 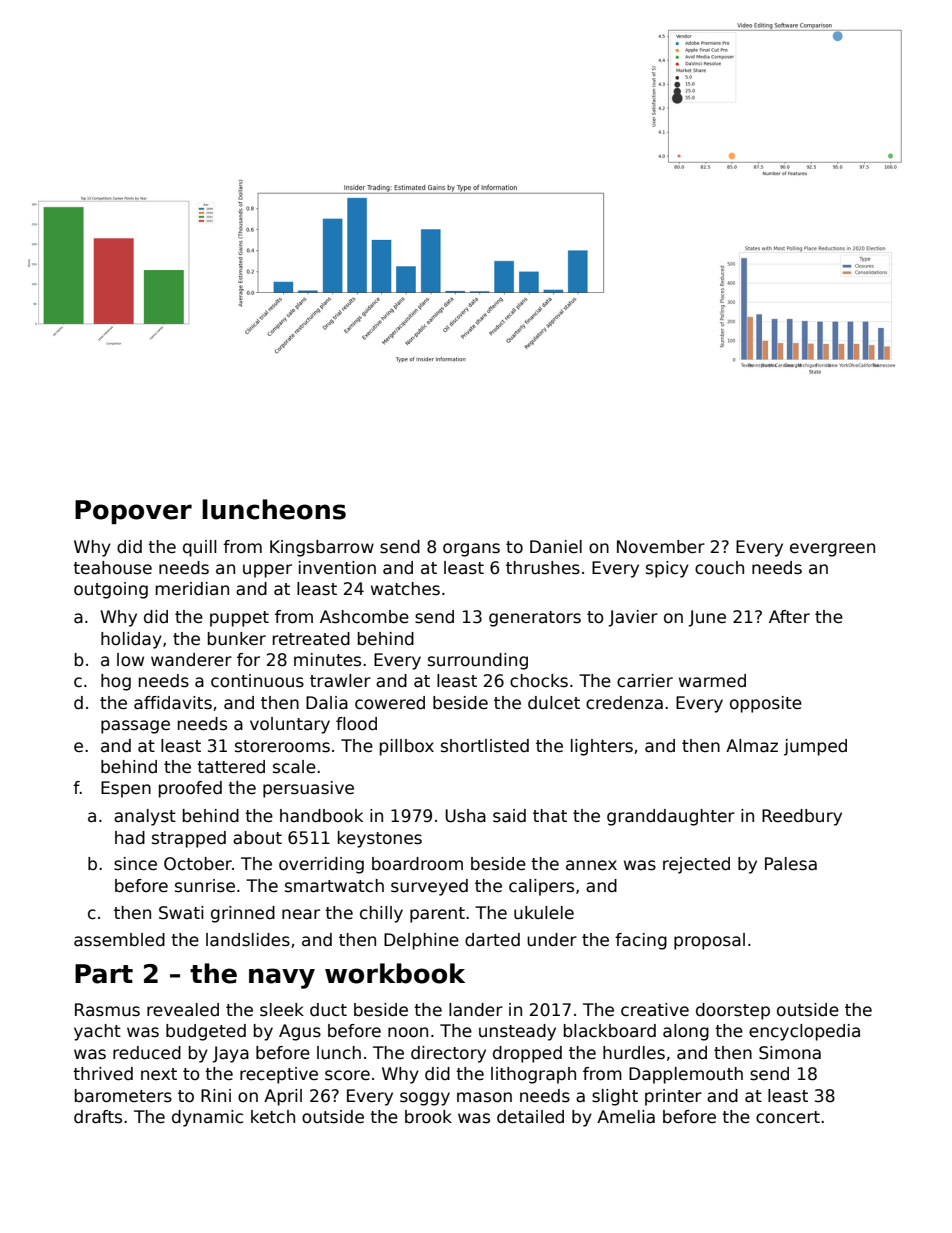 What do you see at coordinates (183, 1010) in the screenshot?
I see `revealed` at bounding box center [183, 1010].
